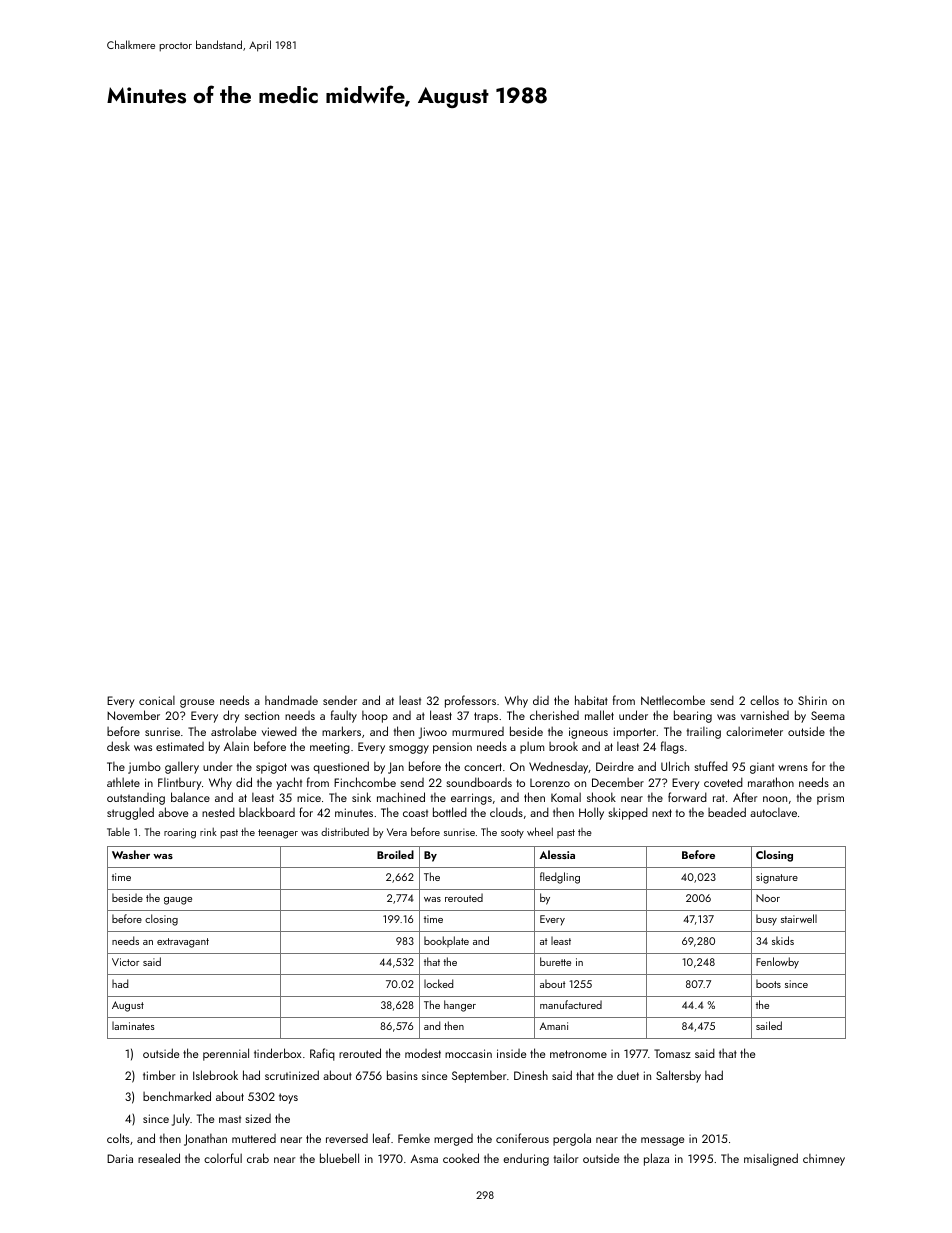  What do you see at coordinates (157, 700) in the screenshot?
I see `conical` at bounding box center [157, 700].
